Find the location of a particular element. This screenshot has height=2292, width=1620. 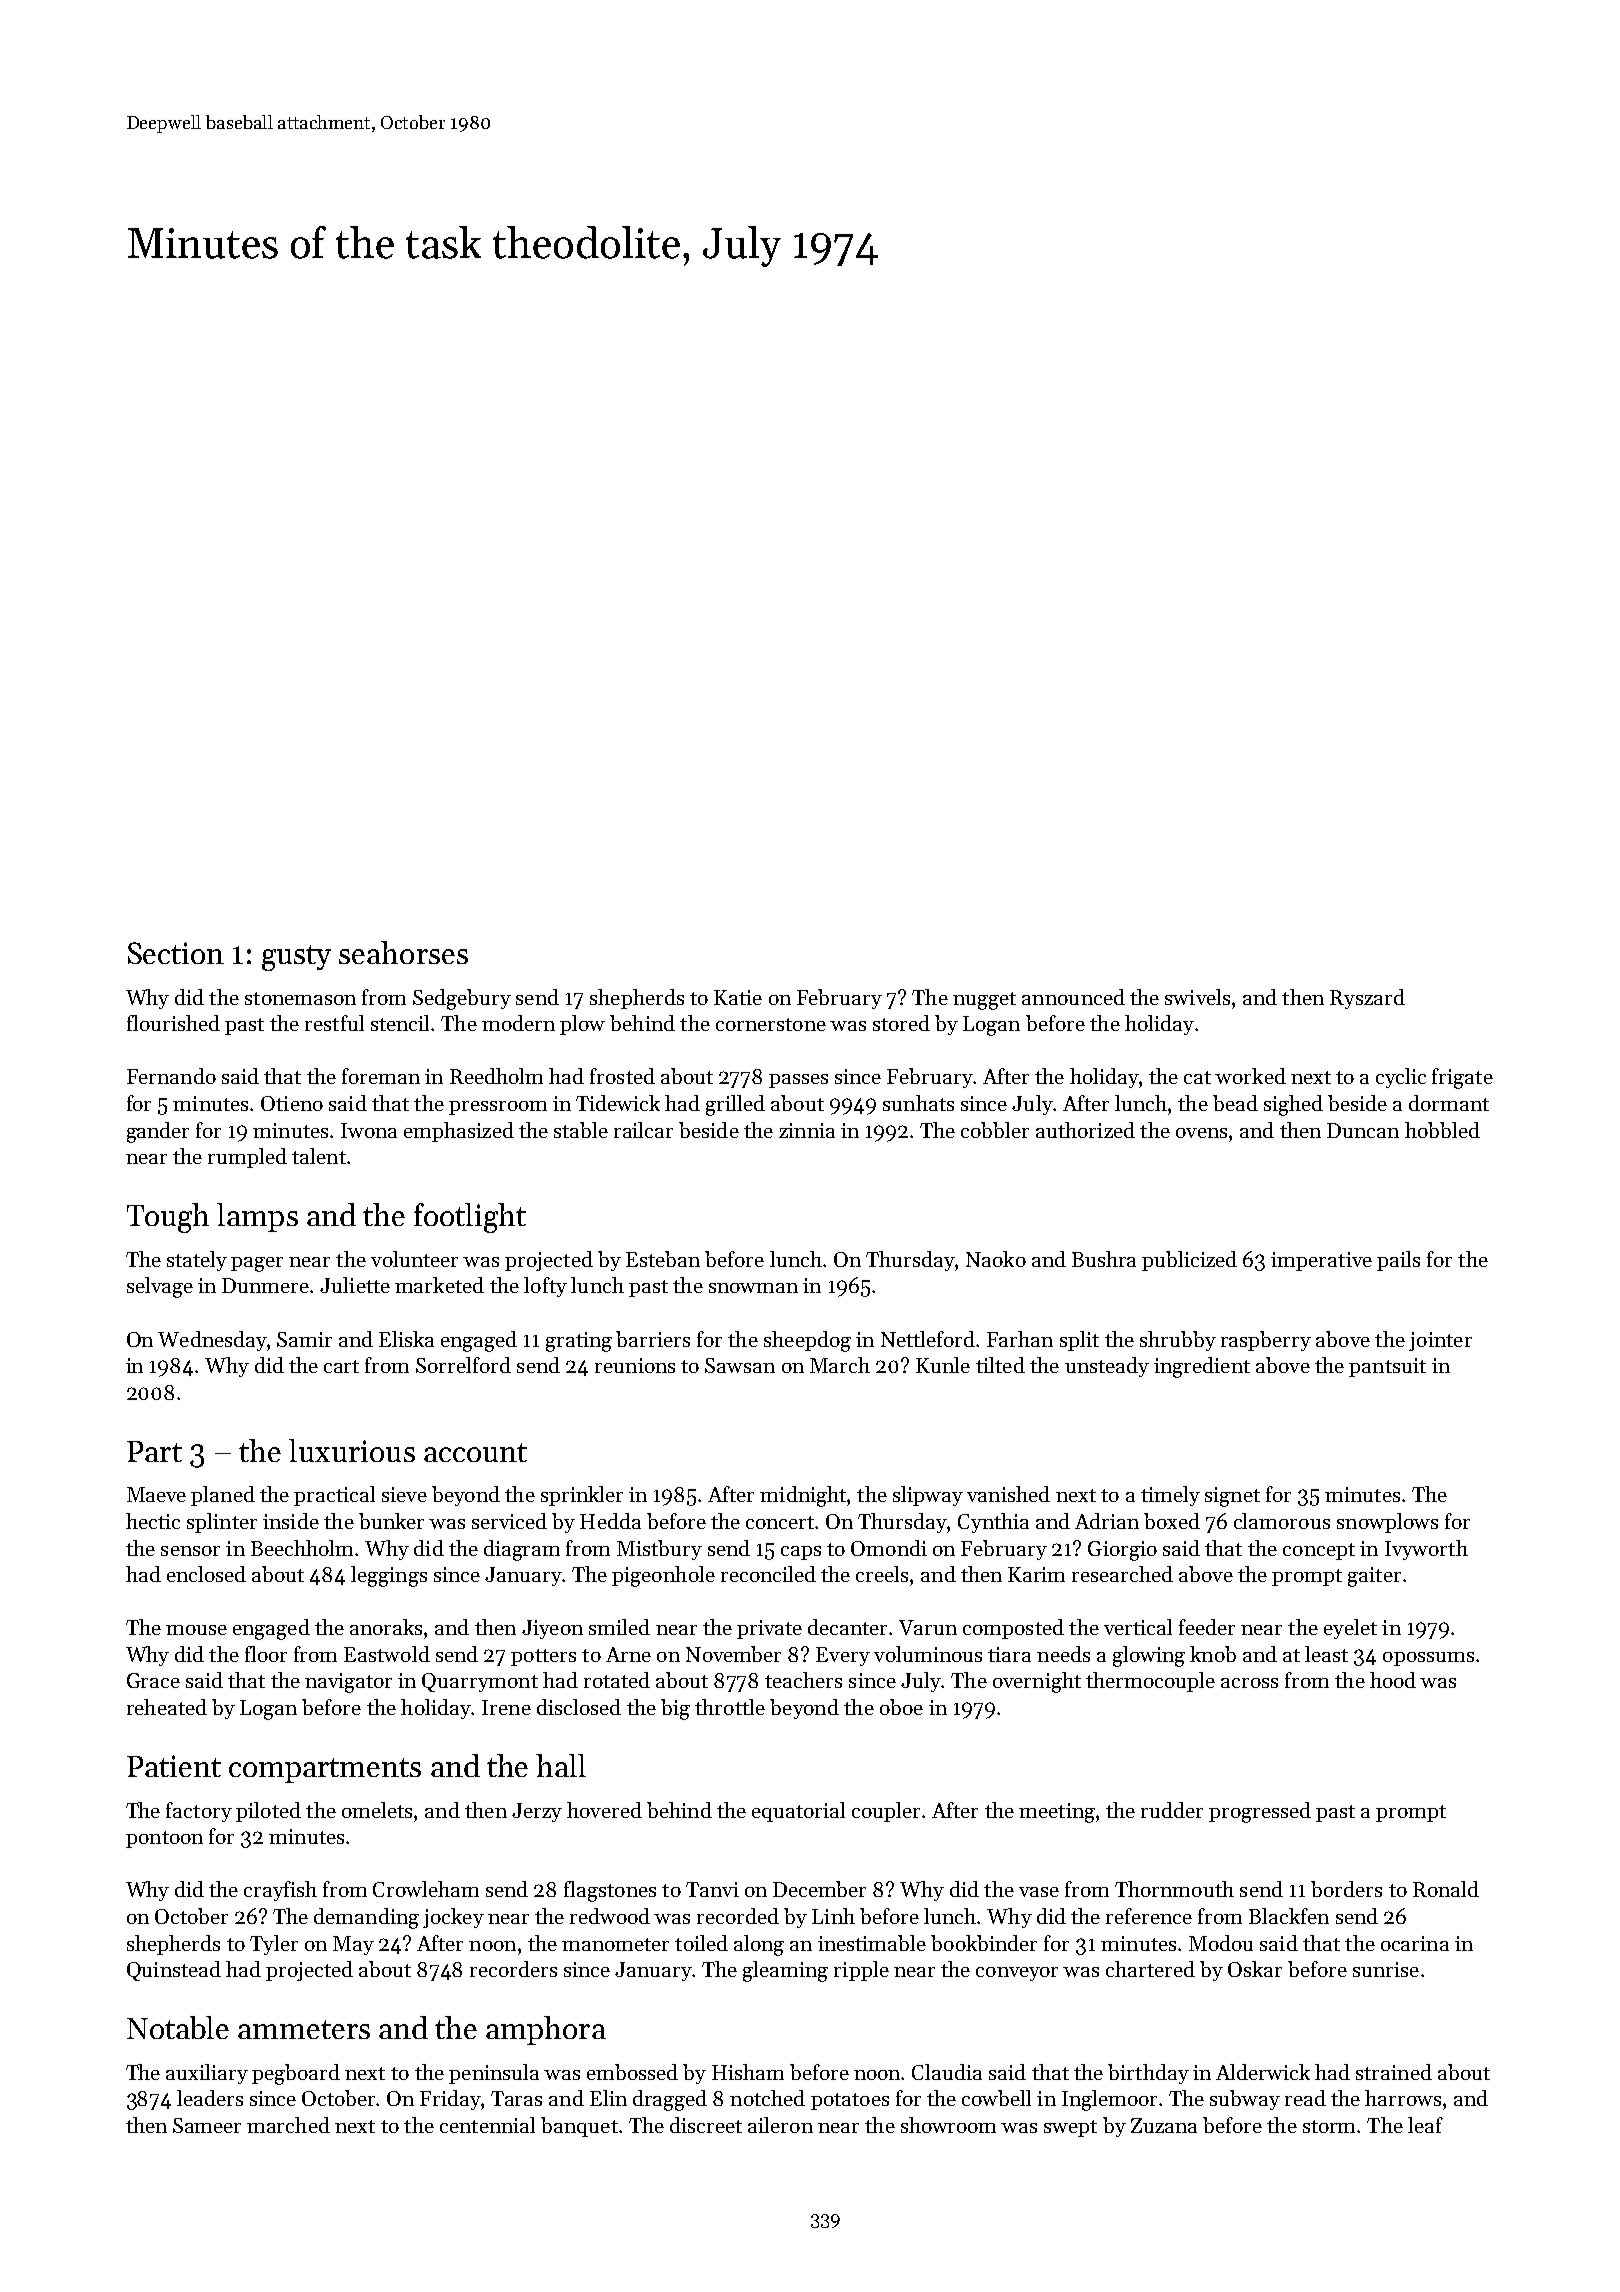

sunrise is located at coordinates (1386, 1969).
